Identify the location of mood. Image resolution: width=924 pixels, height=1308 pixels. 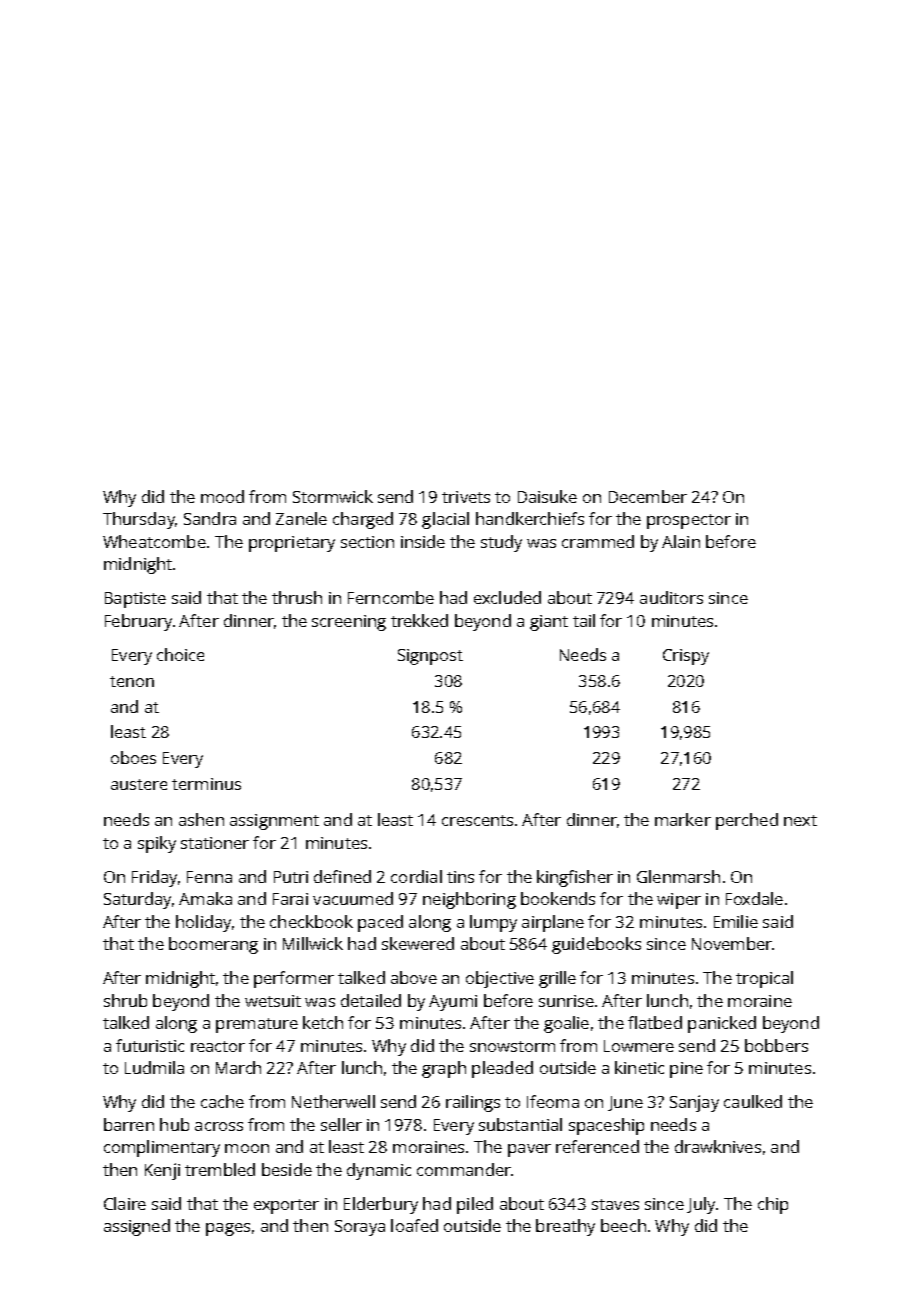
(222, 496).
